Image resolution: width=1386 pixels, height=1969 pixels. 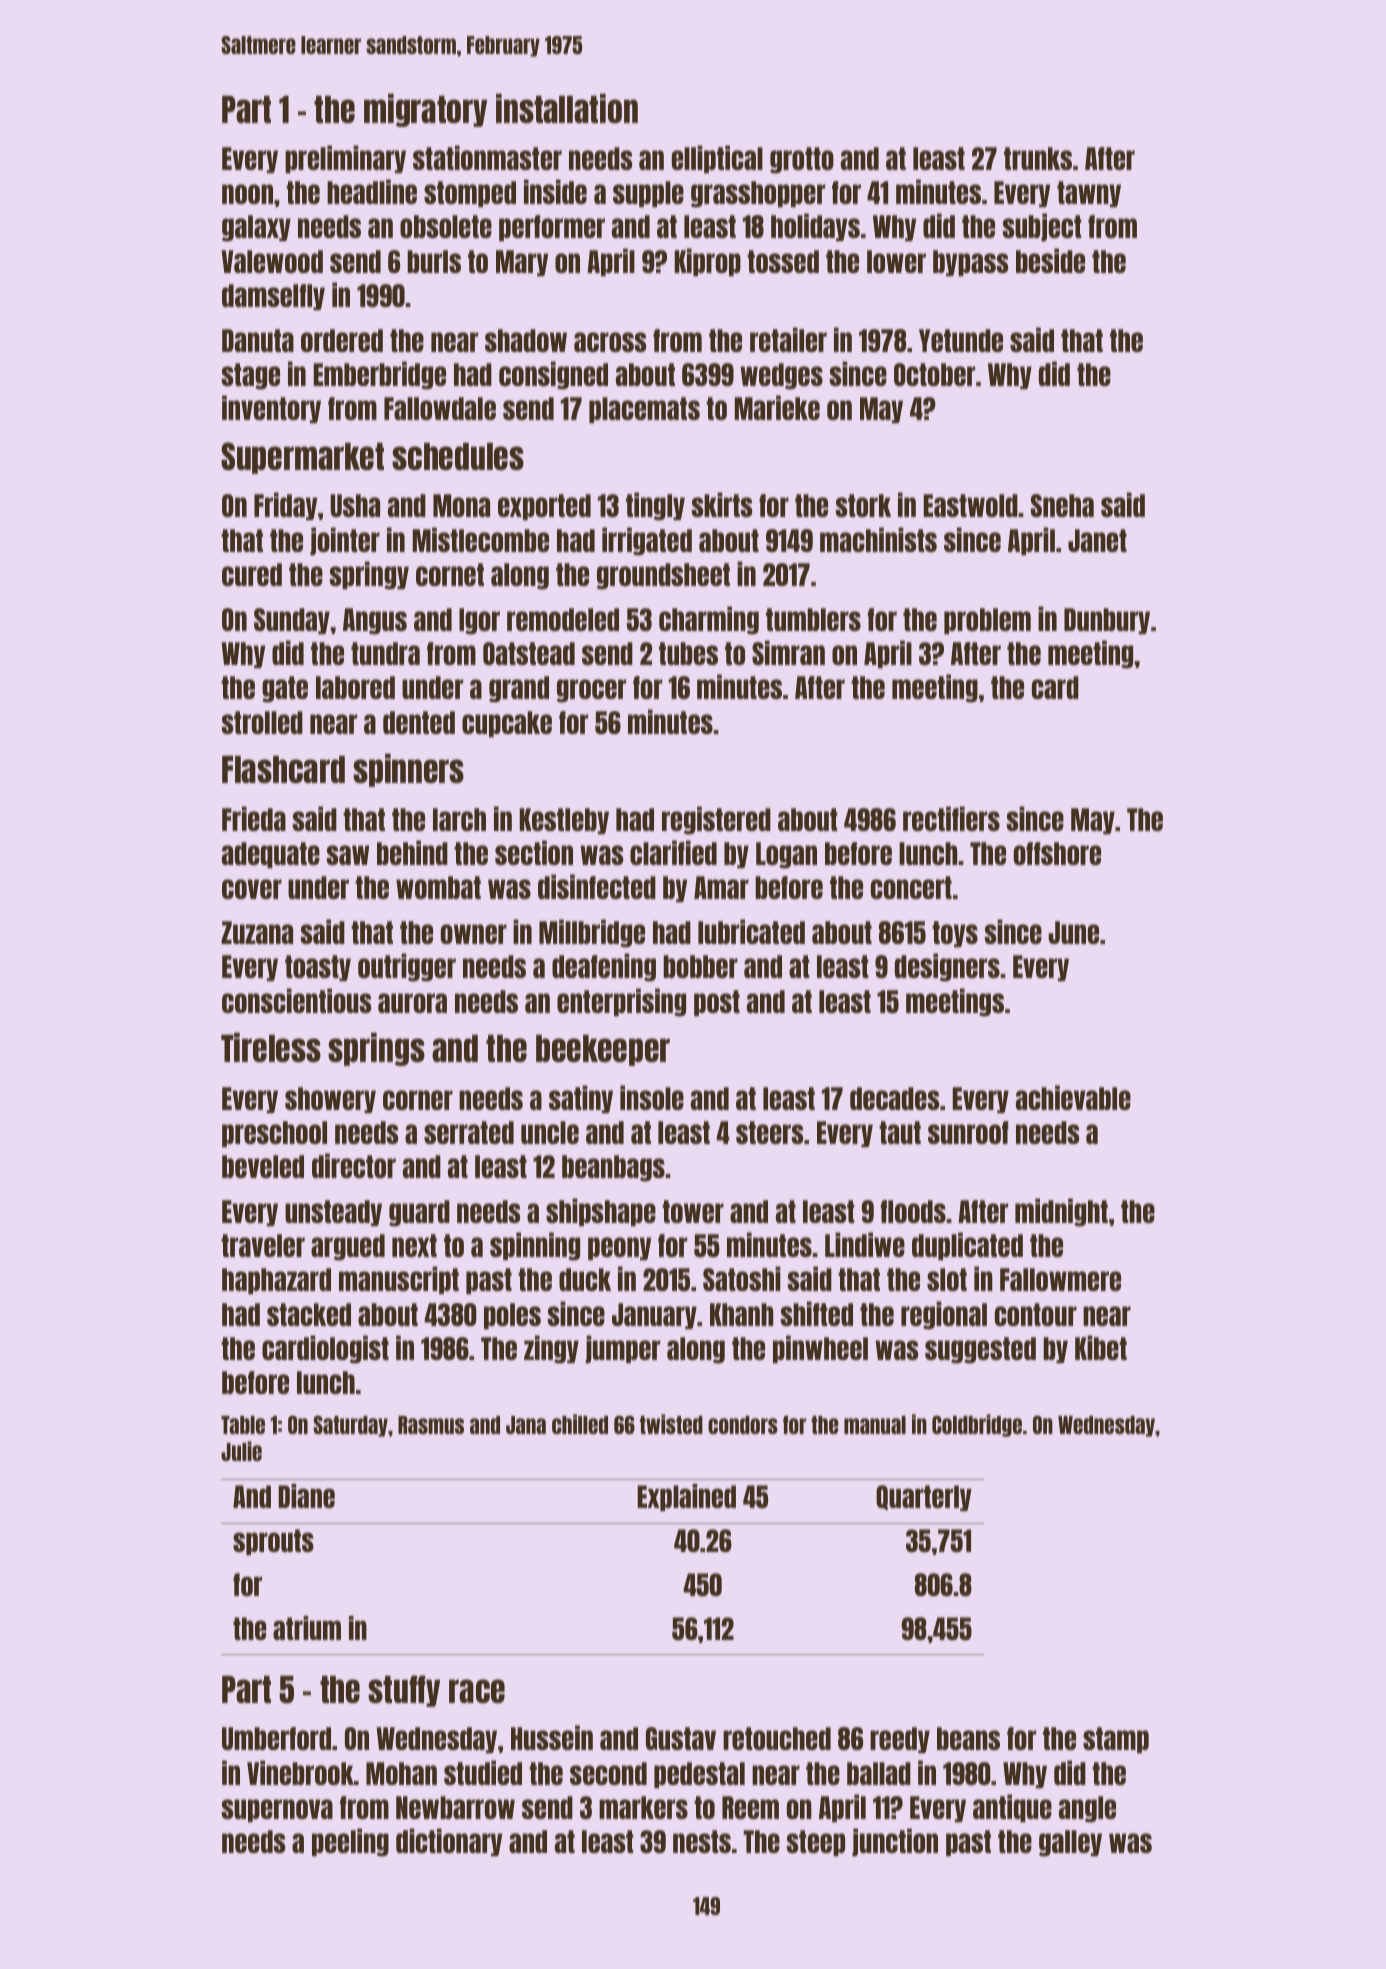 I want to click on offshore, so click(x=1057, y=853).
